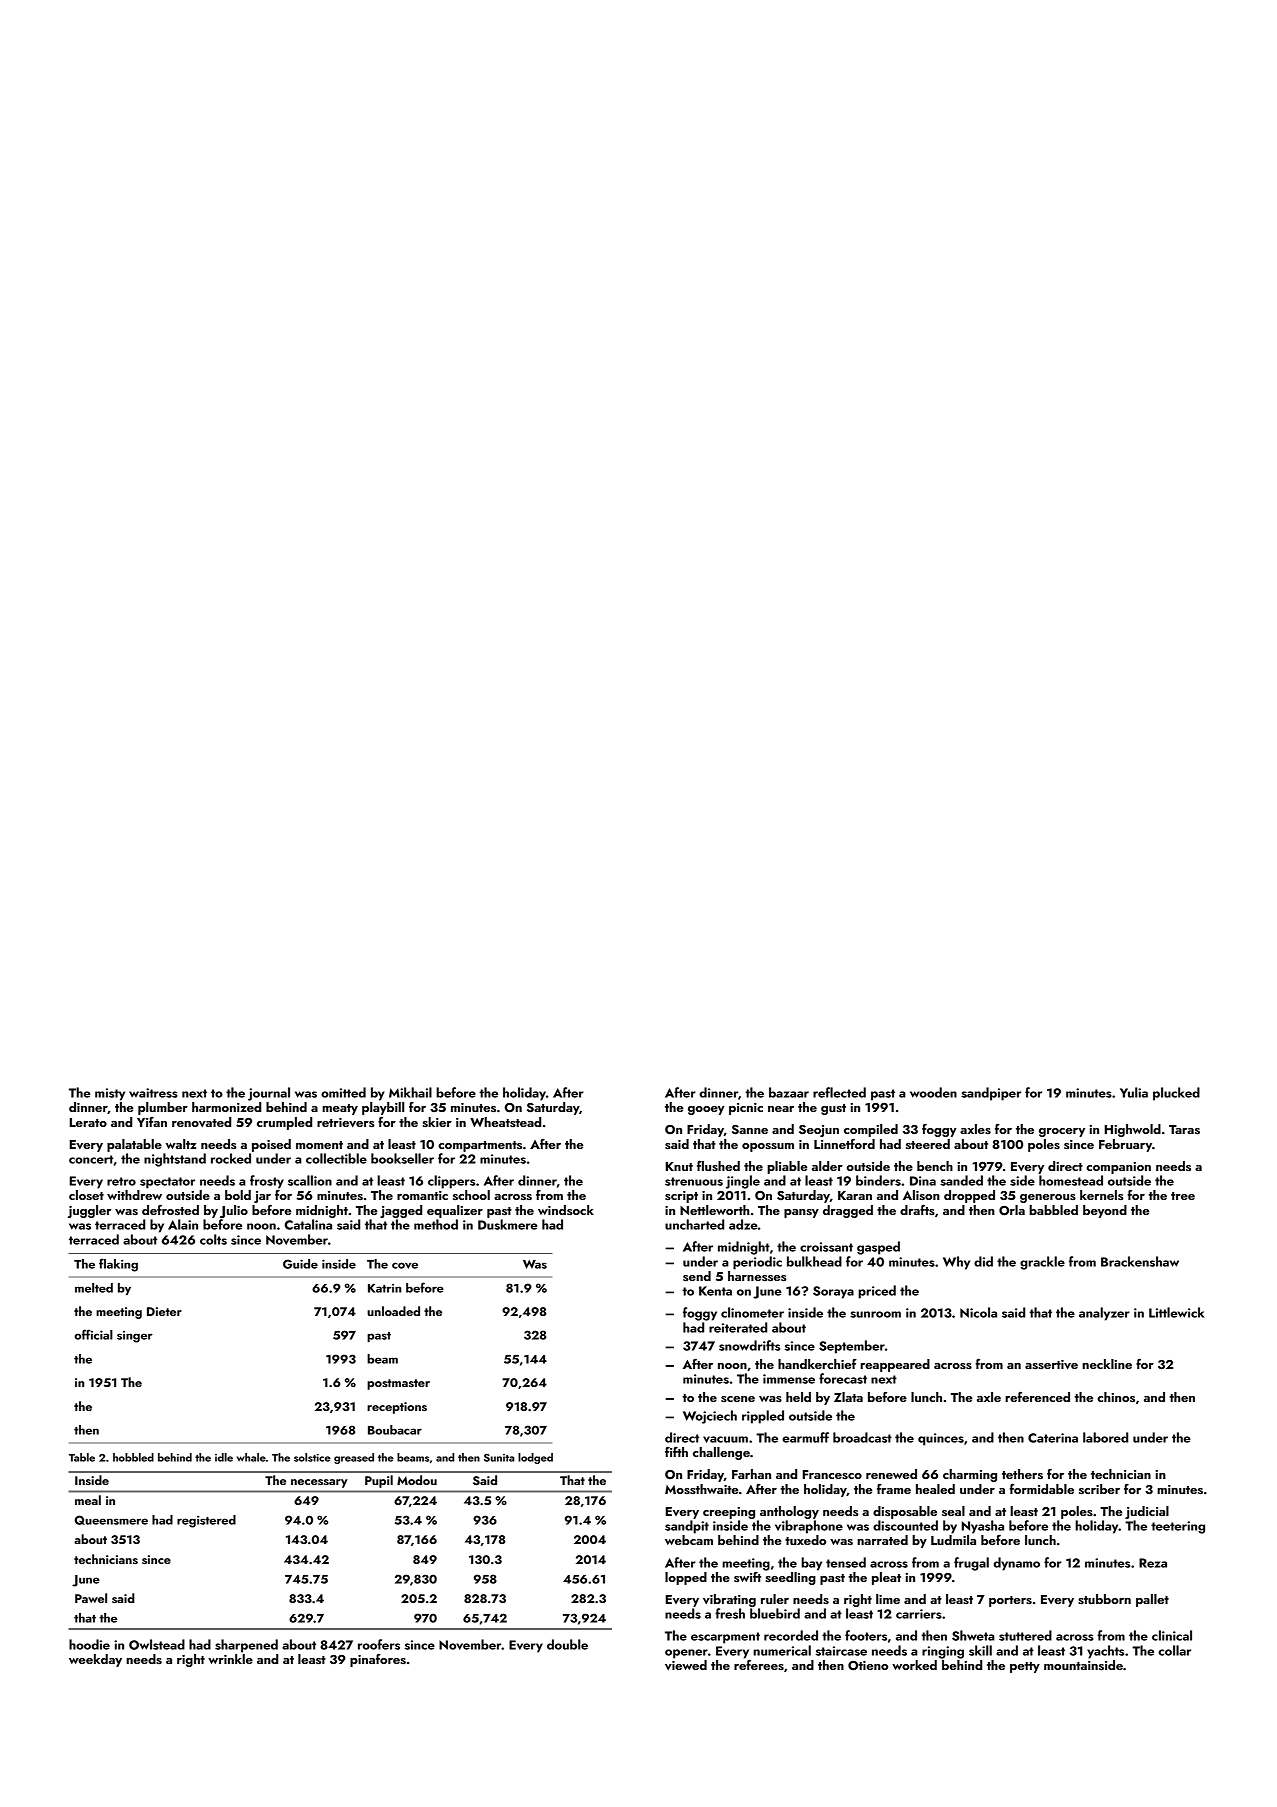  Describe the element at coordinates (133, 1457) in the screenshot. I see `hobbled` at that location.
